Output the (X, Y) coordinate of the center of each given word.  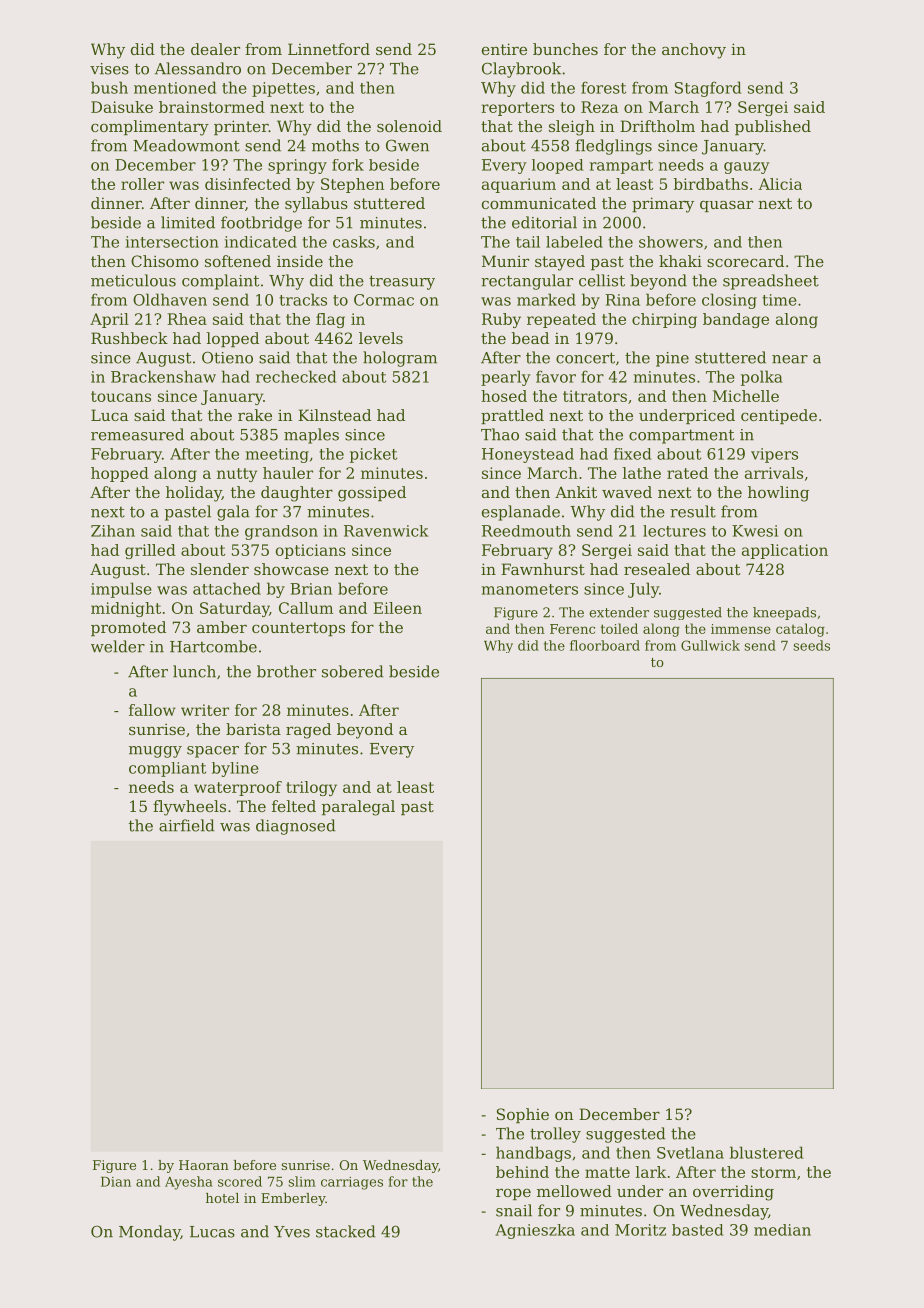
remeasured (137, 434)
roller (142, 184)
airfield (187, 825)
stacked (346, 1231)
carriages (352, 1183)
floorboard (605, 645)
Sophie (523, 1115)
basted (697, 1230)
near (790, 359)
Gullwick (710, 645)
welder (118, 646)
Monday (150, 1233)
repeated (561, 320)
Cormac (384, 300)
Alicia (780, 184)
